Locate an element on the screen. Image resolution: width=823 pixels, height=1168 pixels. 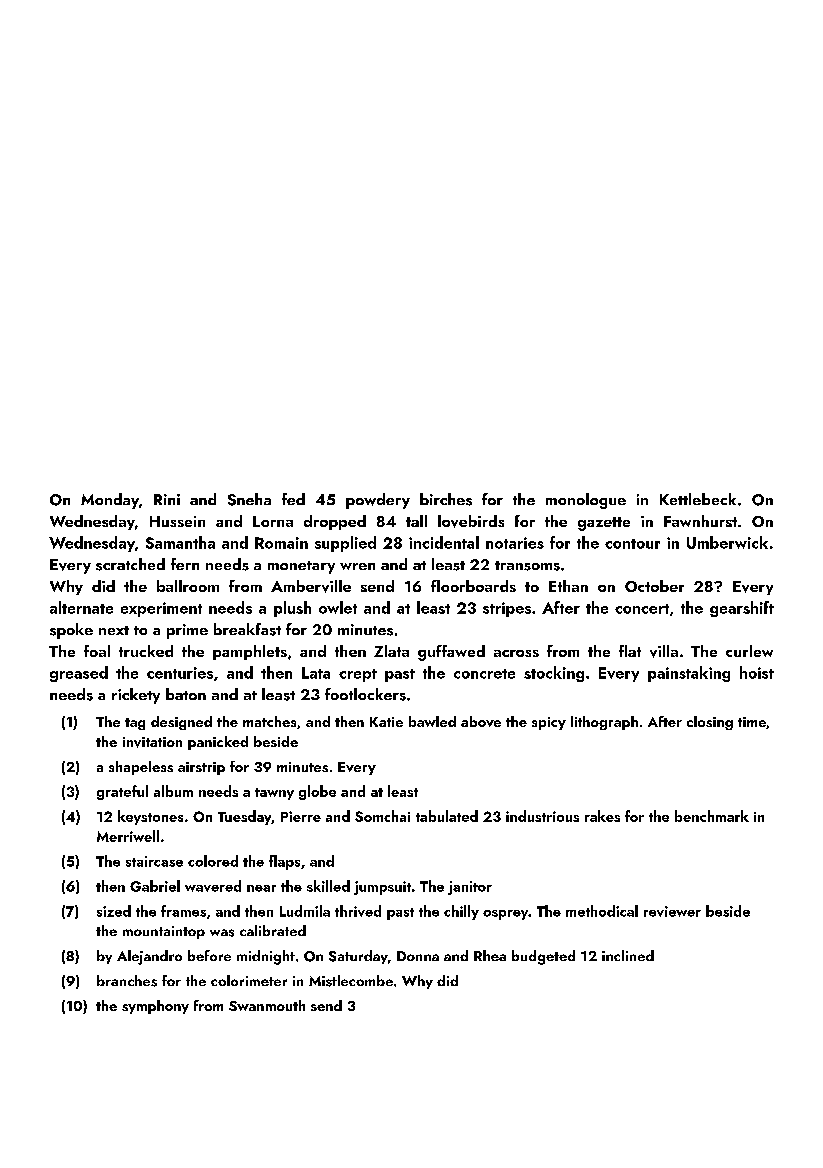
symphony is located at coordinates (155, 1007).
